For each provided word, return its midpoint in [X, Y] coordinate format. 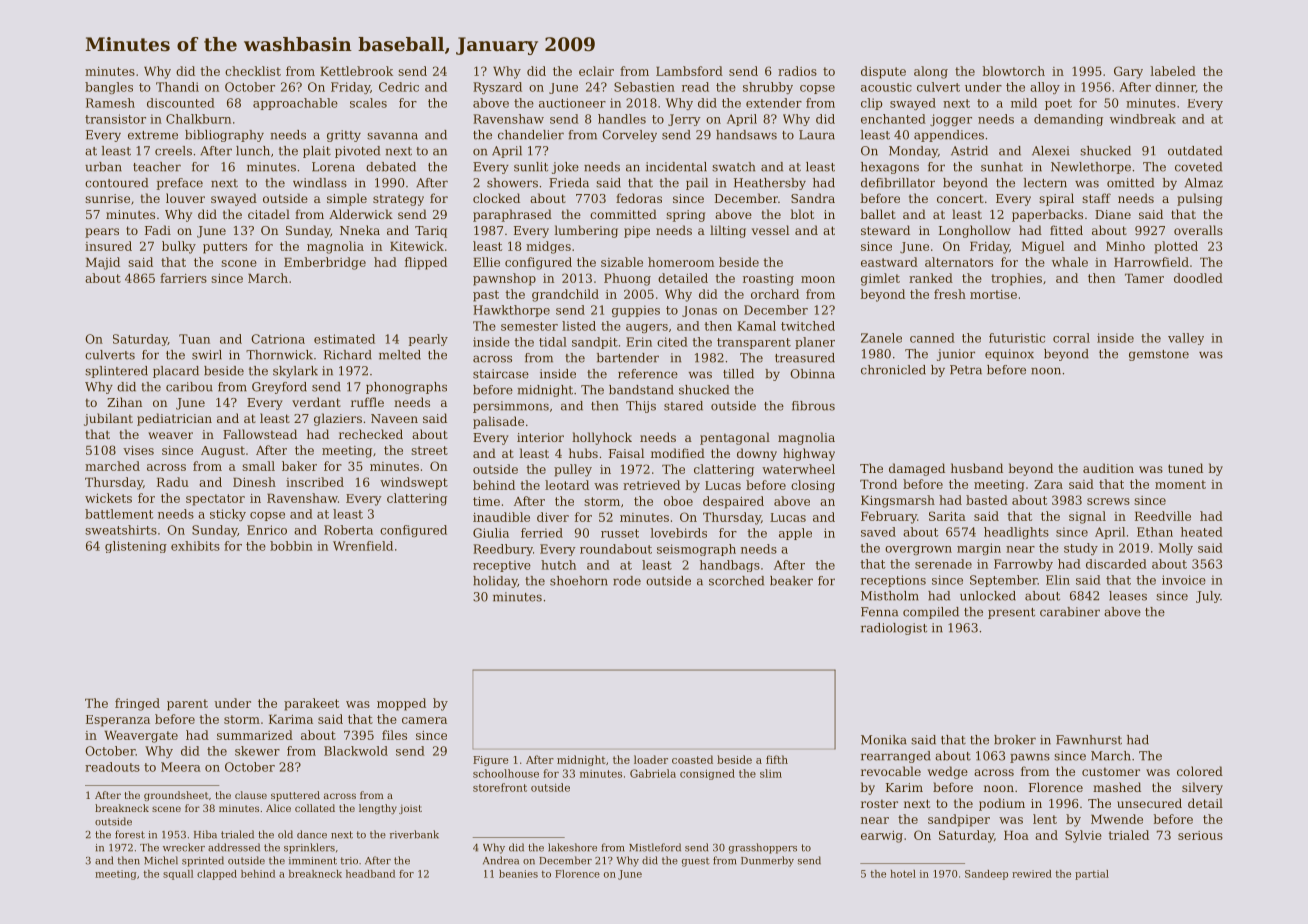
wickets [108, 498]
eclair [596, 71]
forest [130, 834]
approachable [295, 104]
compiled [931, 613]
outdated [1195, 151]
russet [620, 533]
